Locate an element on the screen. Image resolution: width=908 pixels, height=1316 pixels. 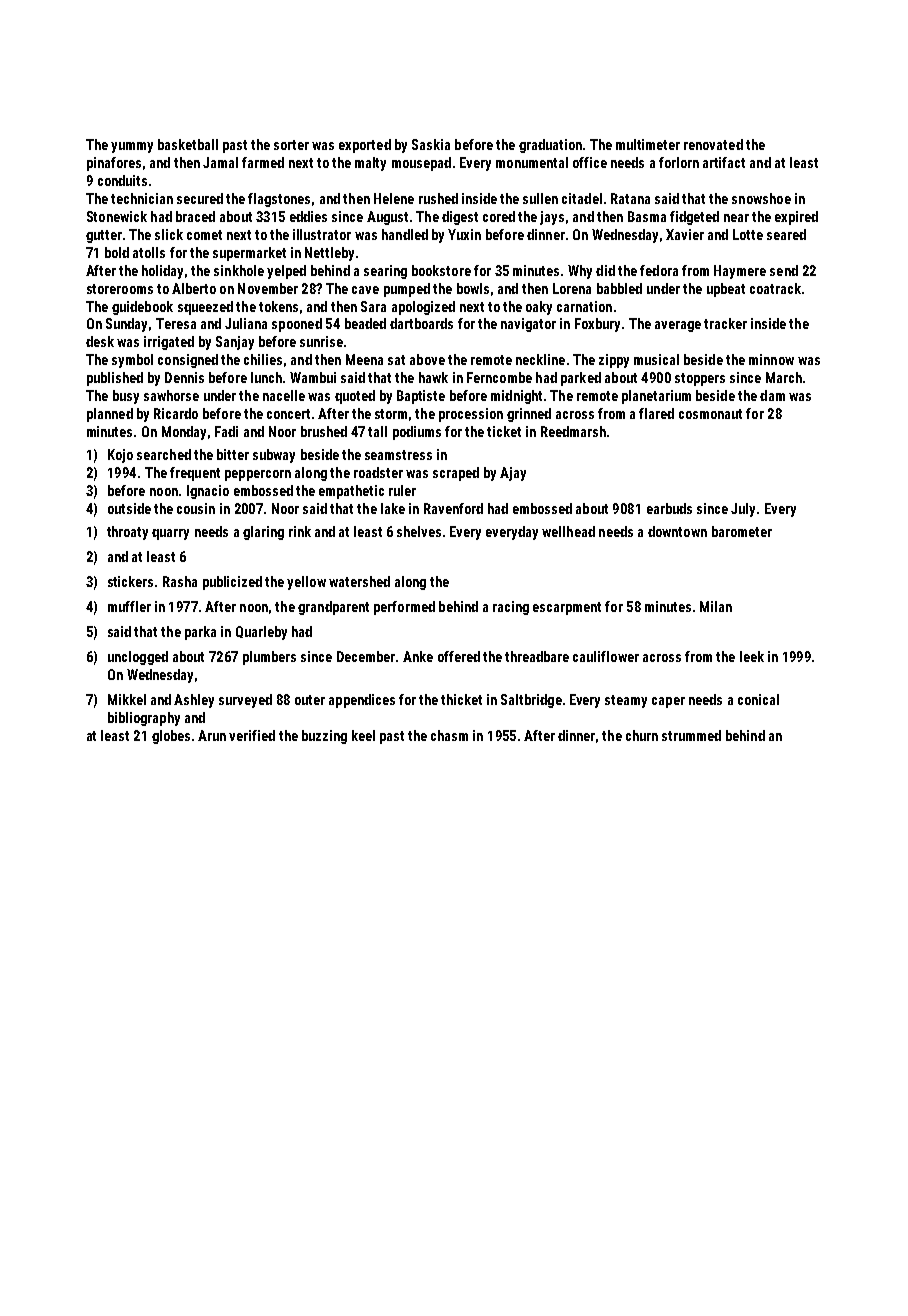
dam is located at coordinates (772, 395).
